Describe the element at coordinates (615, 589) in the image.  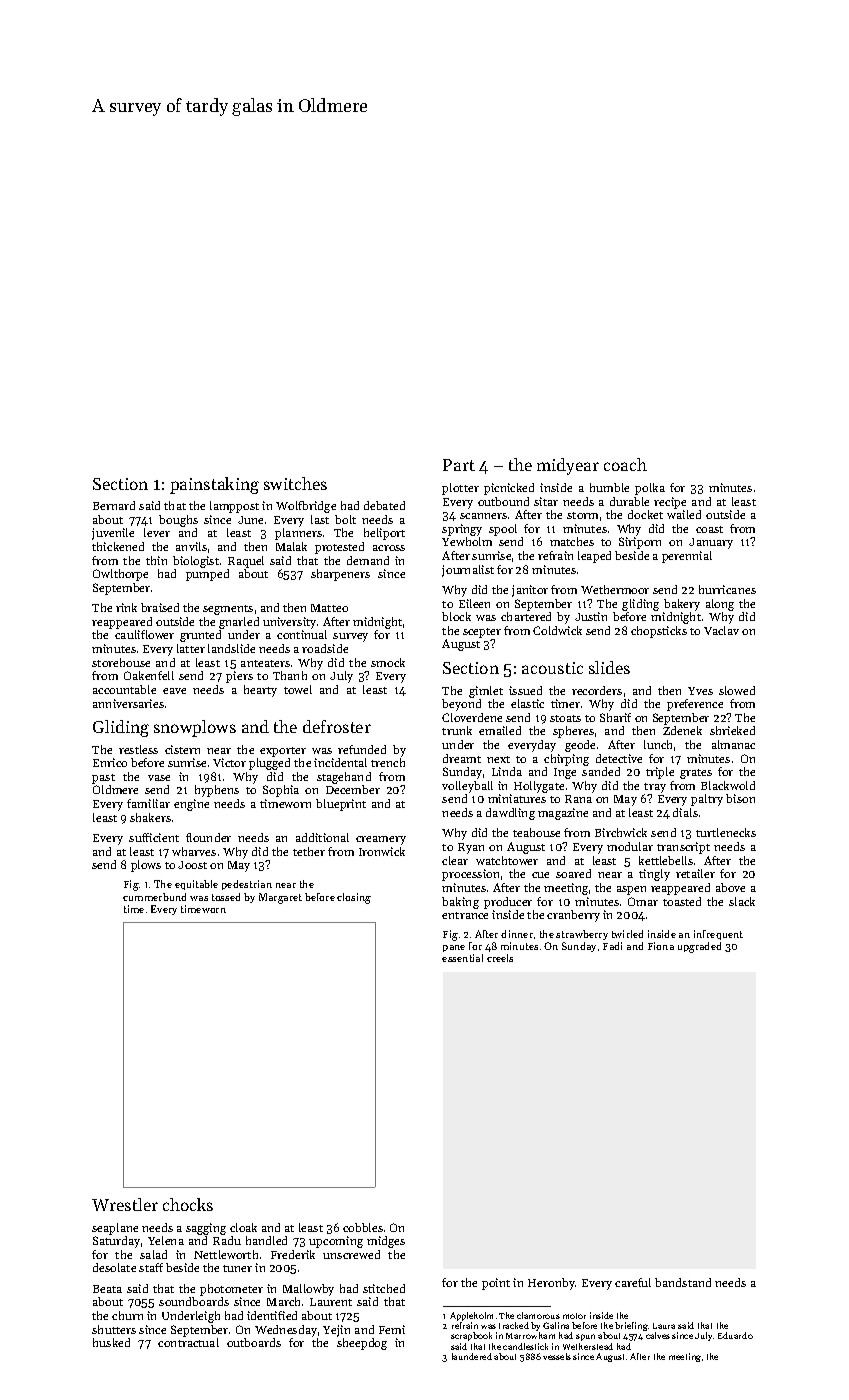
I see `Wethermoor` at that location.
